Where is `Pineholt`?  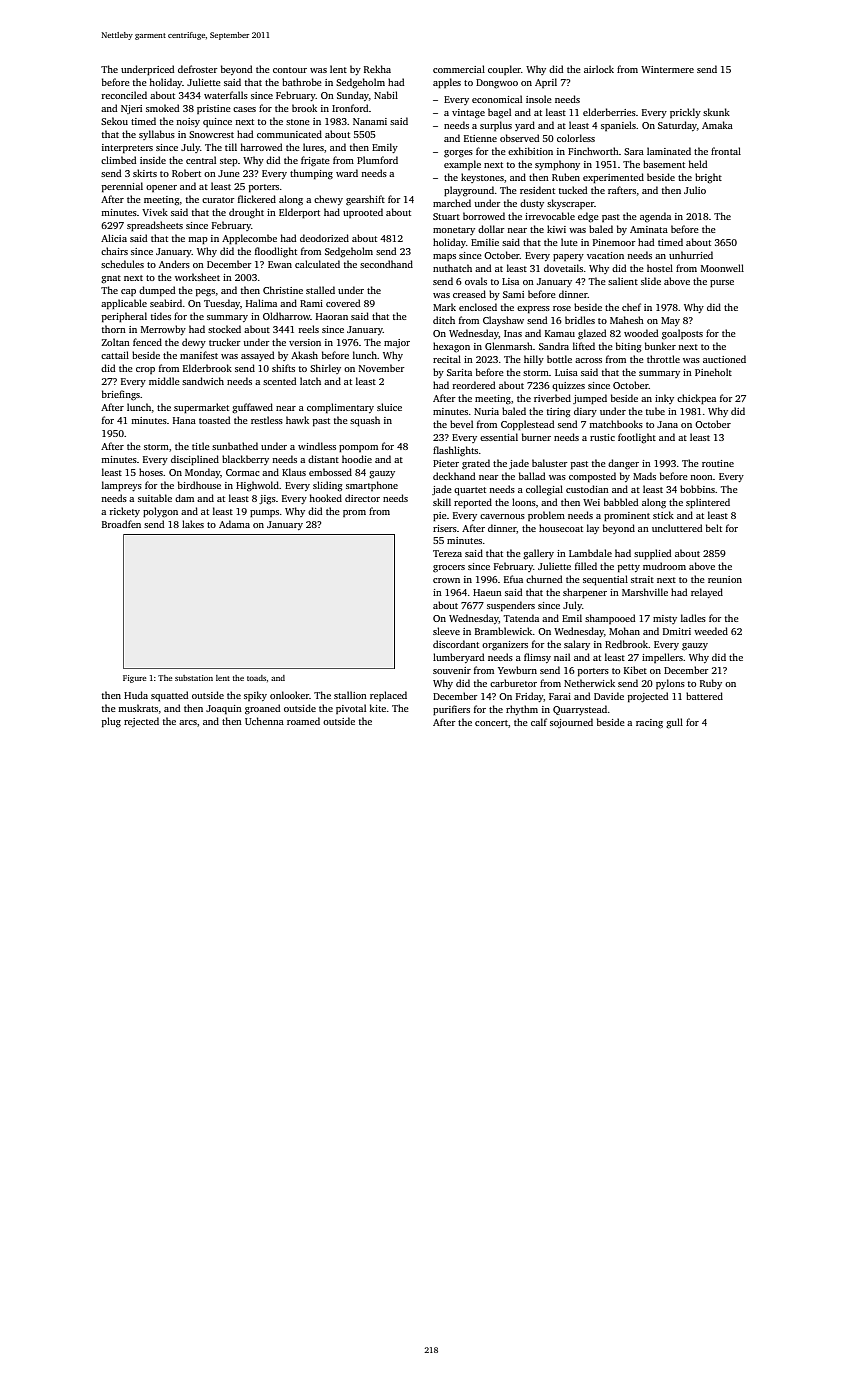
Pineholt is located at coordinates (713, 372).
